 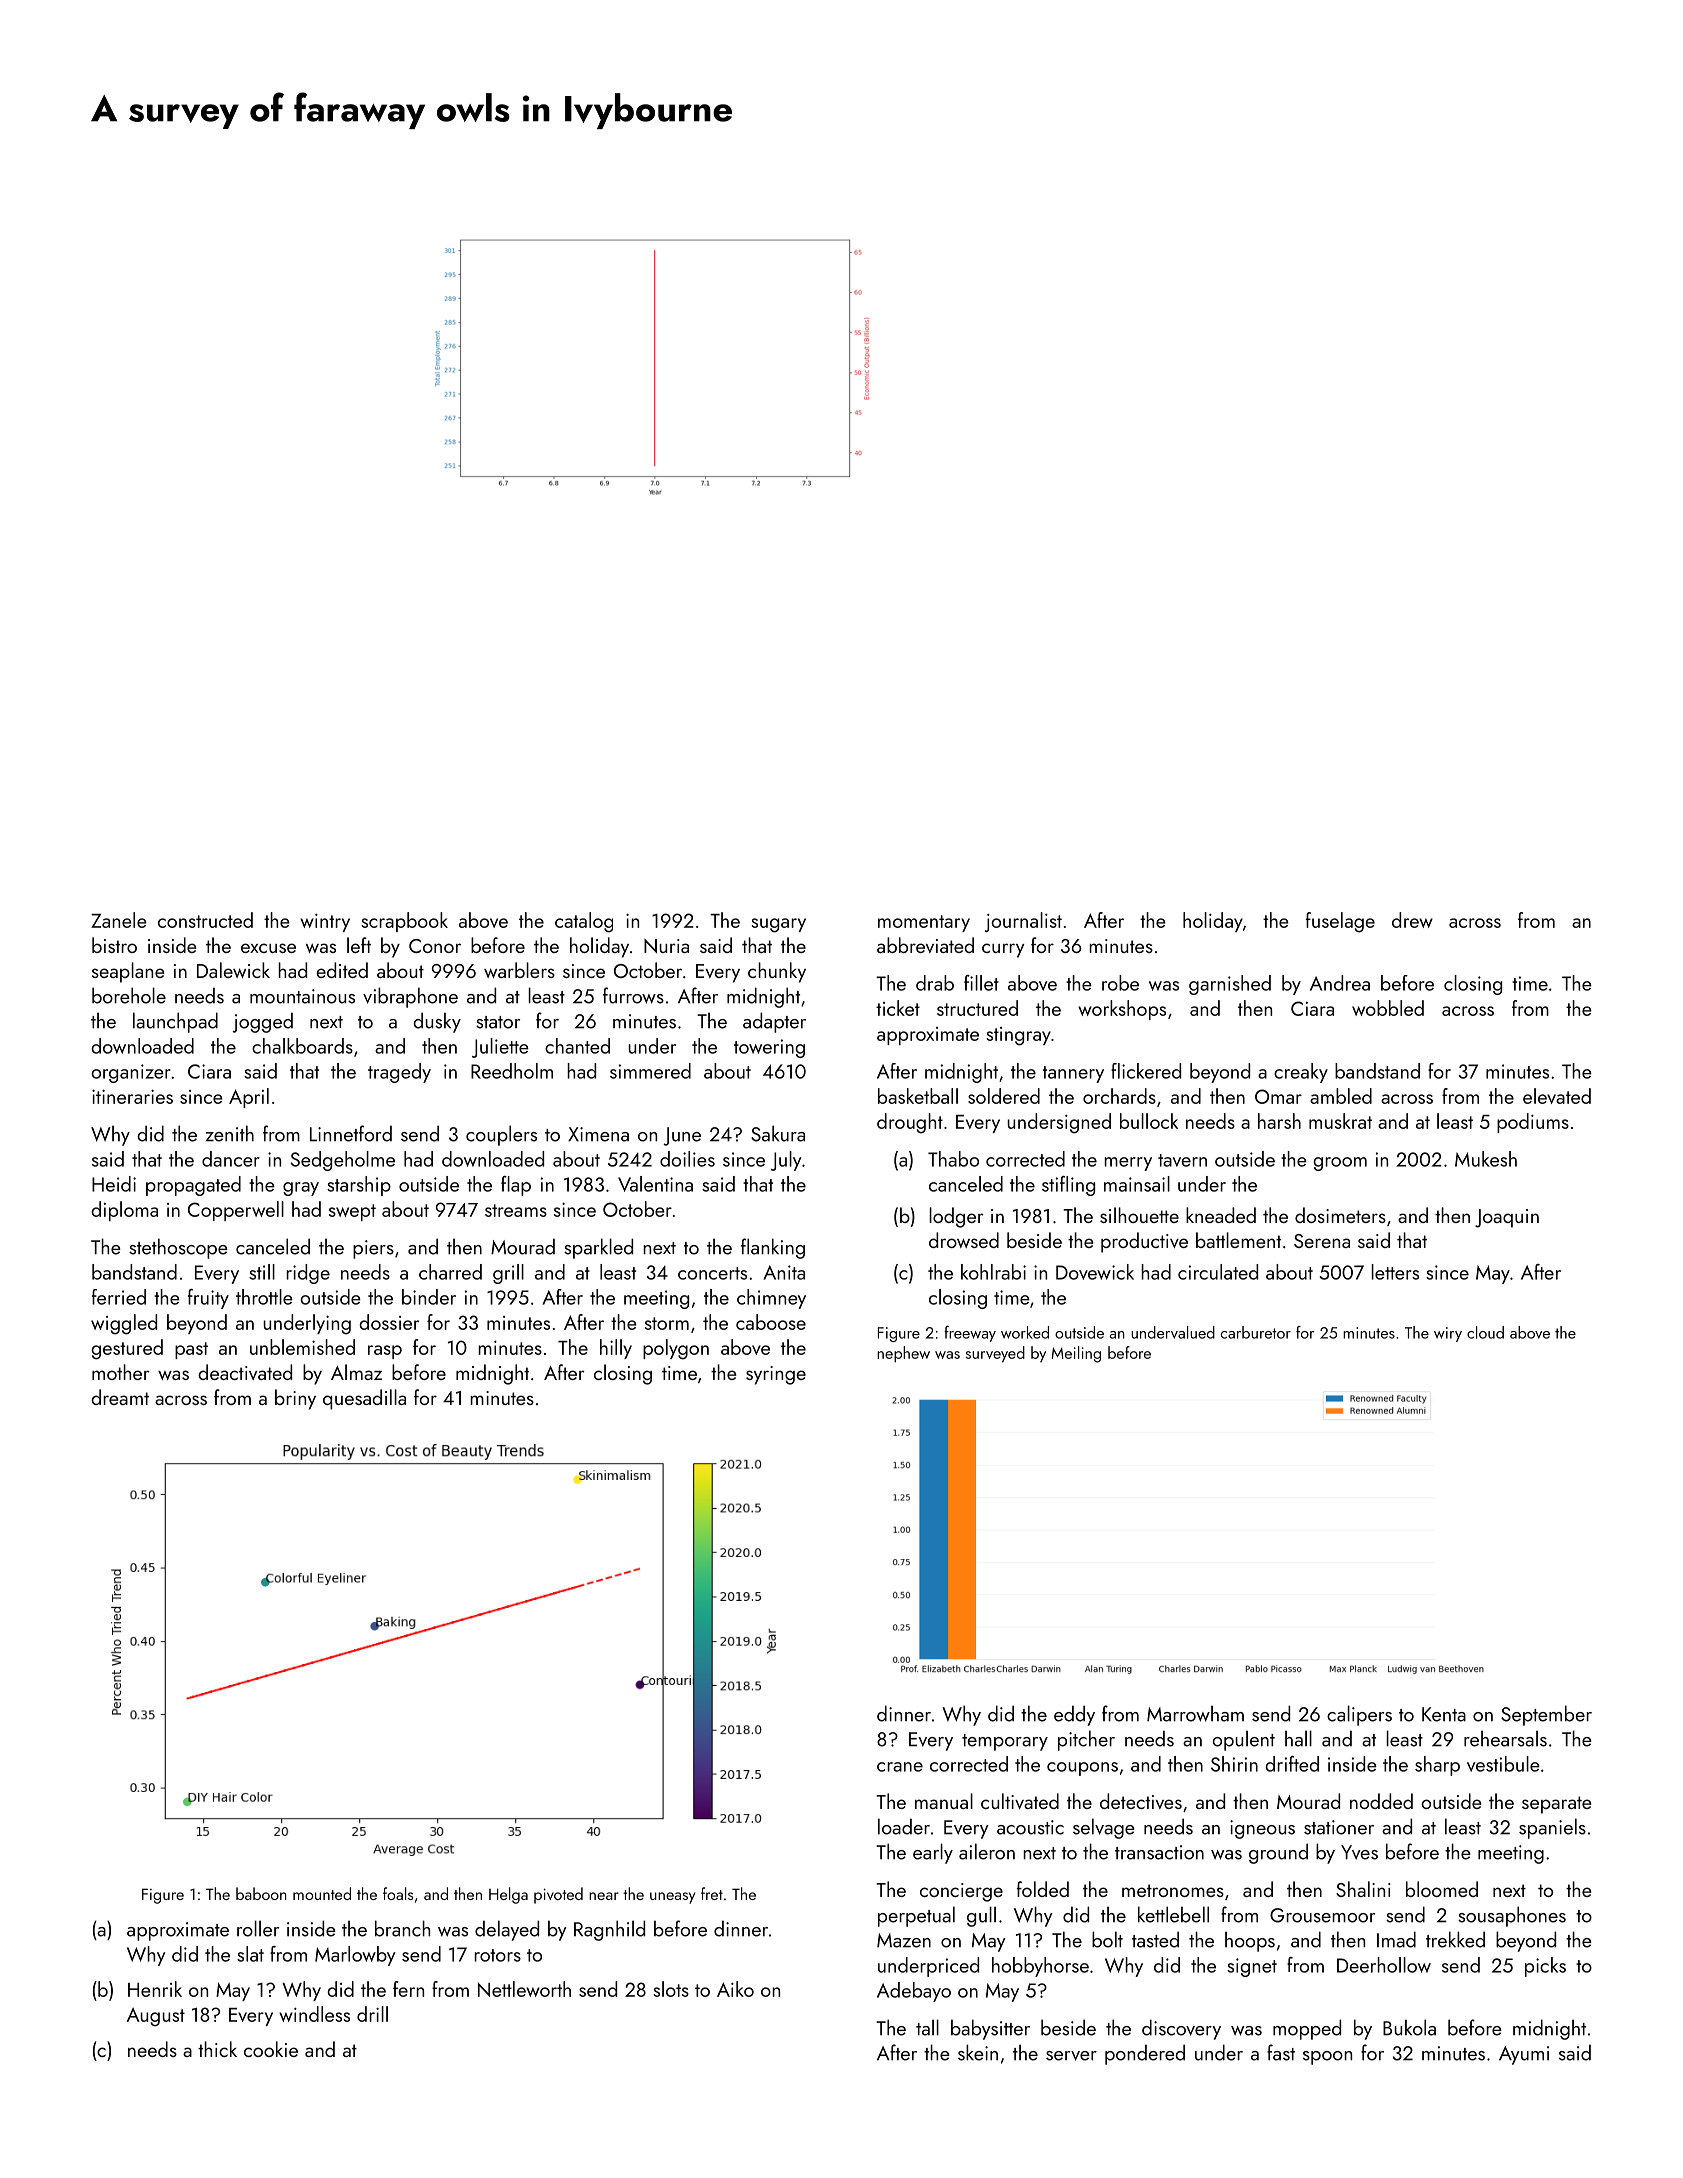 I want to click on quesadilla, so click(x=364, y=1399).
